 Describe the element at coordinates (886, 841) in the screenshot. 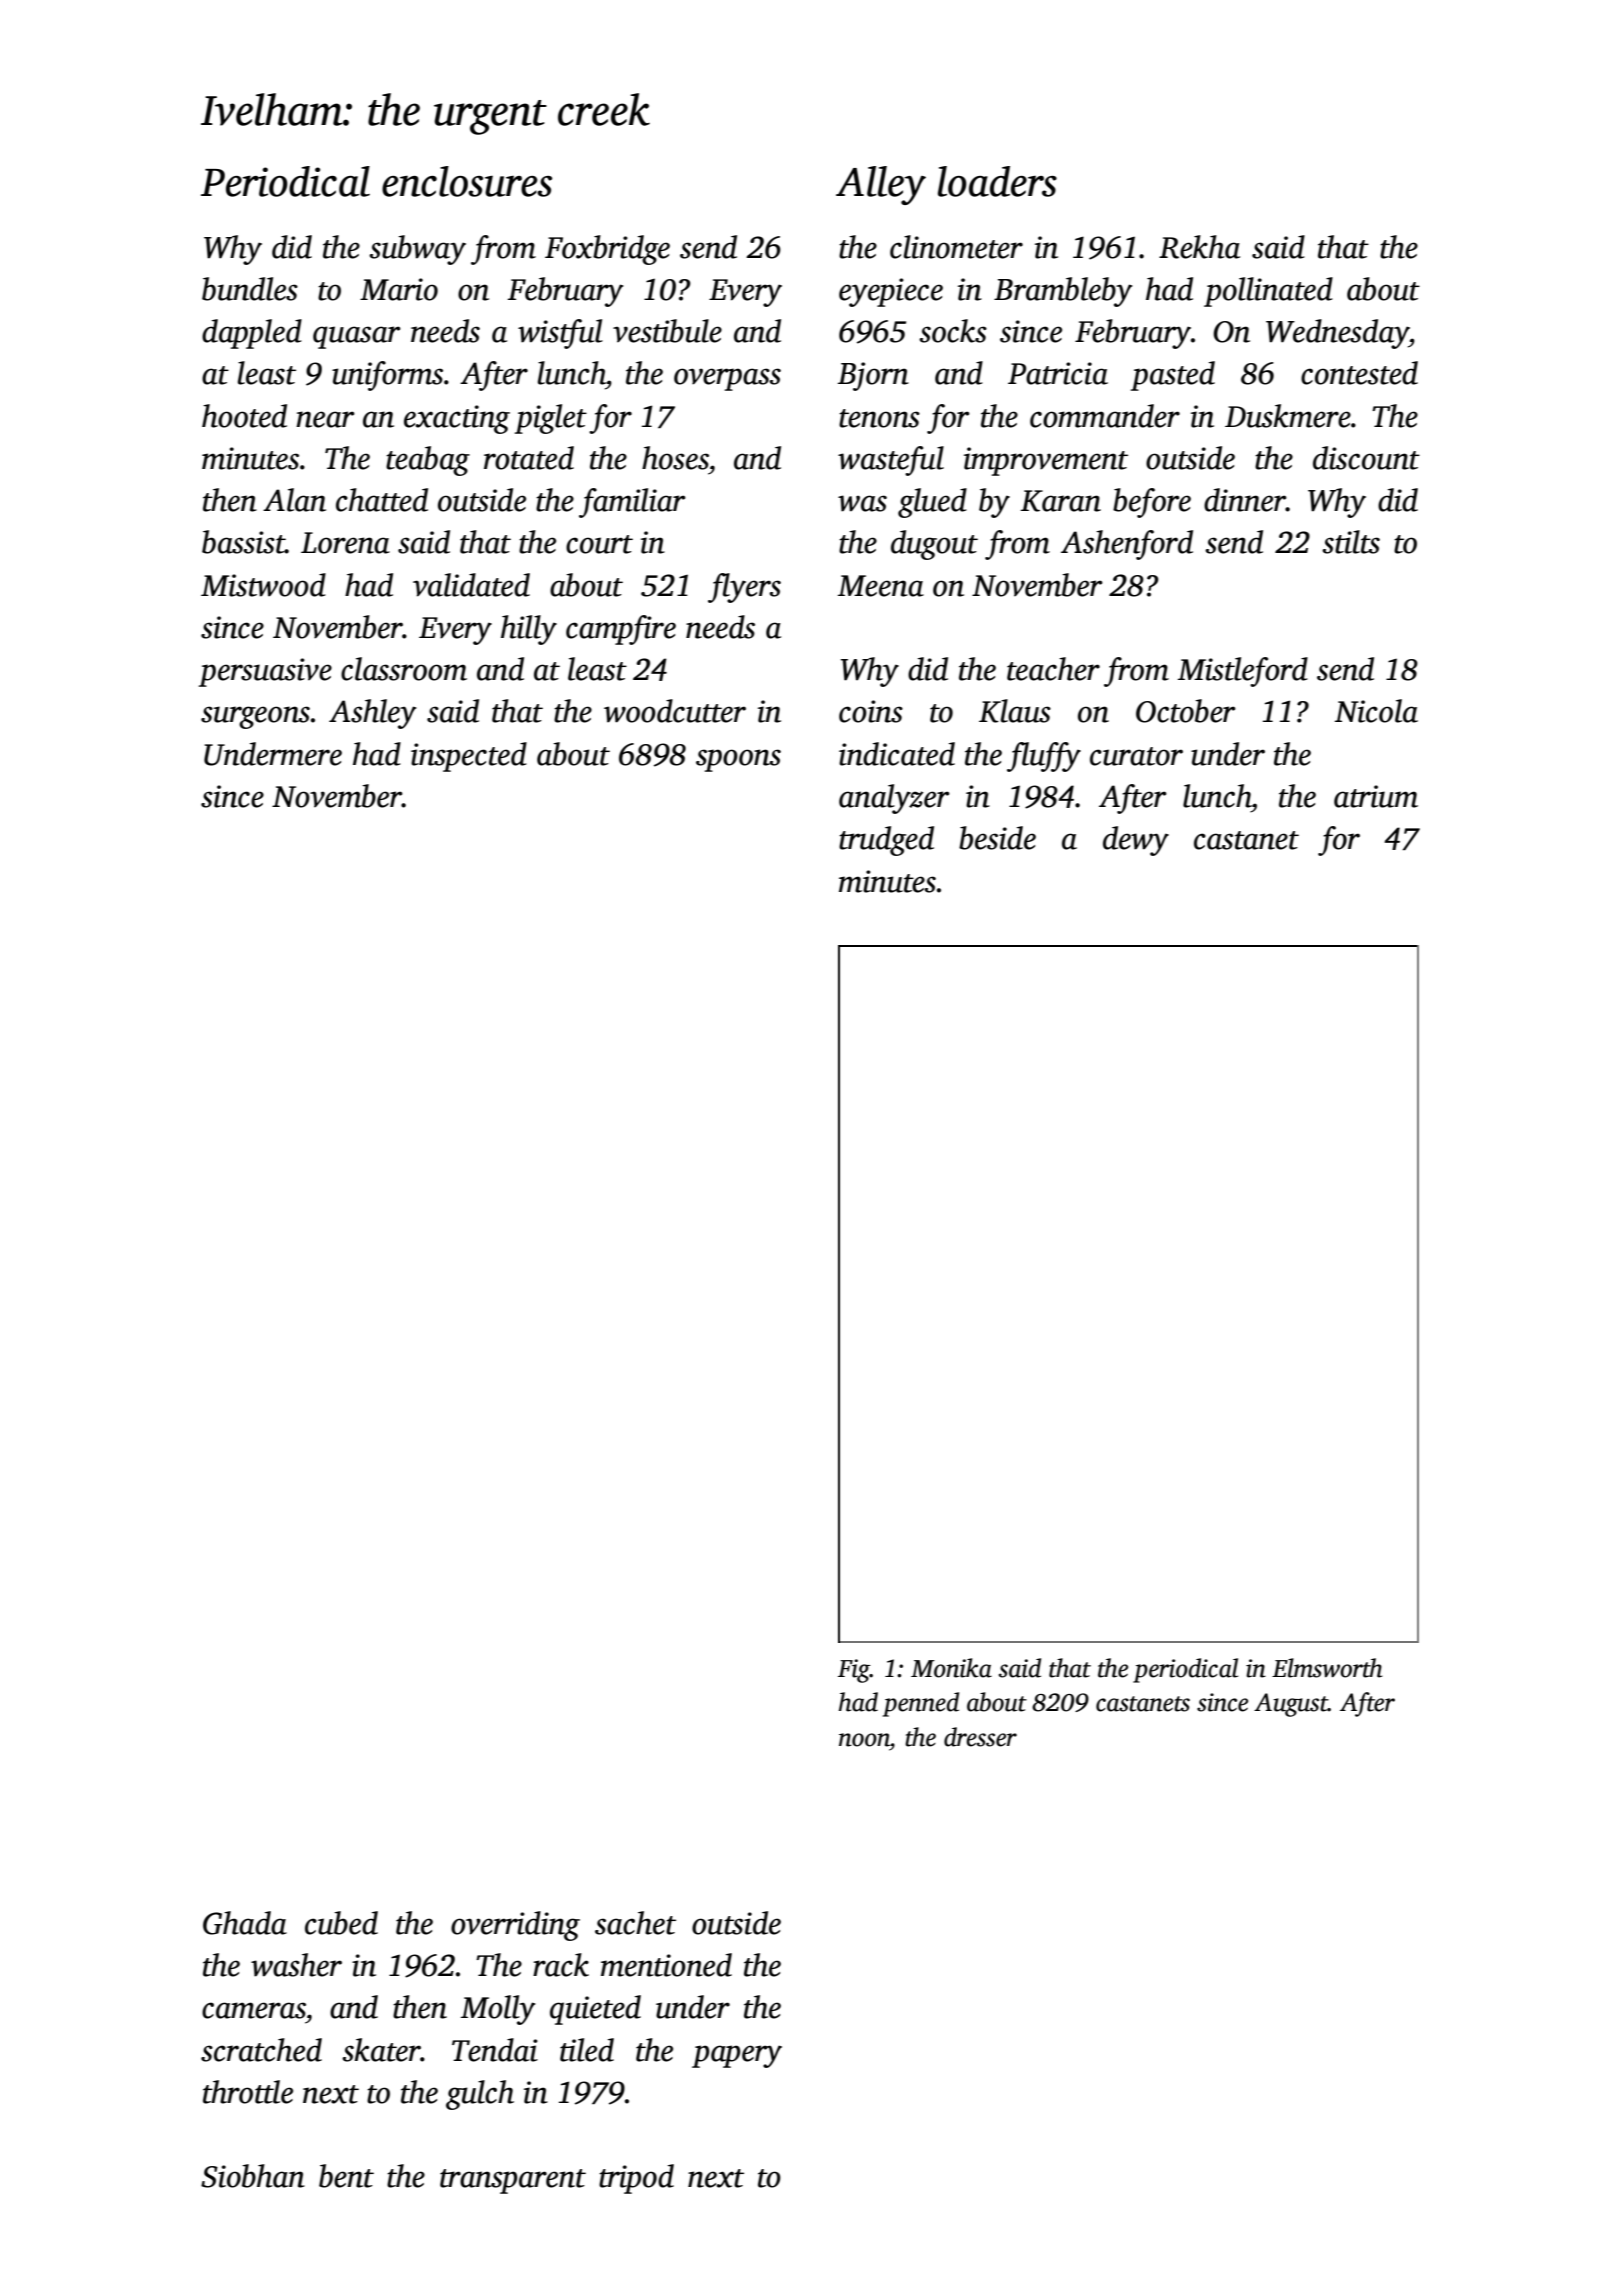

I see `trudged` at that location.
